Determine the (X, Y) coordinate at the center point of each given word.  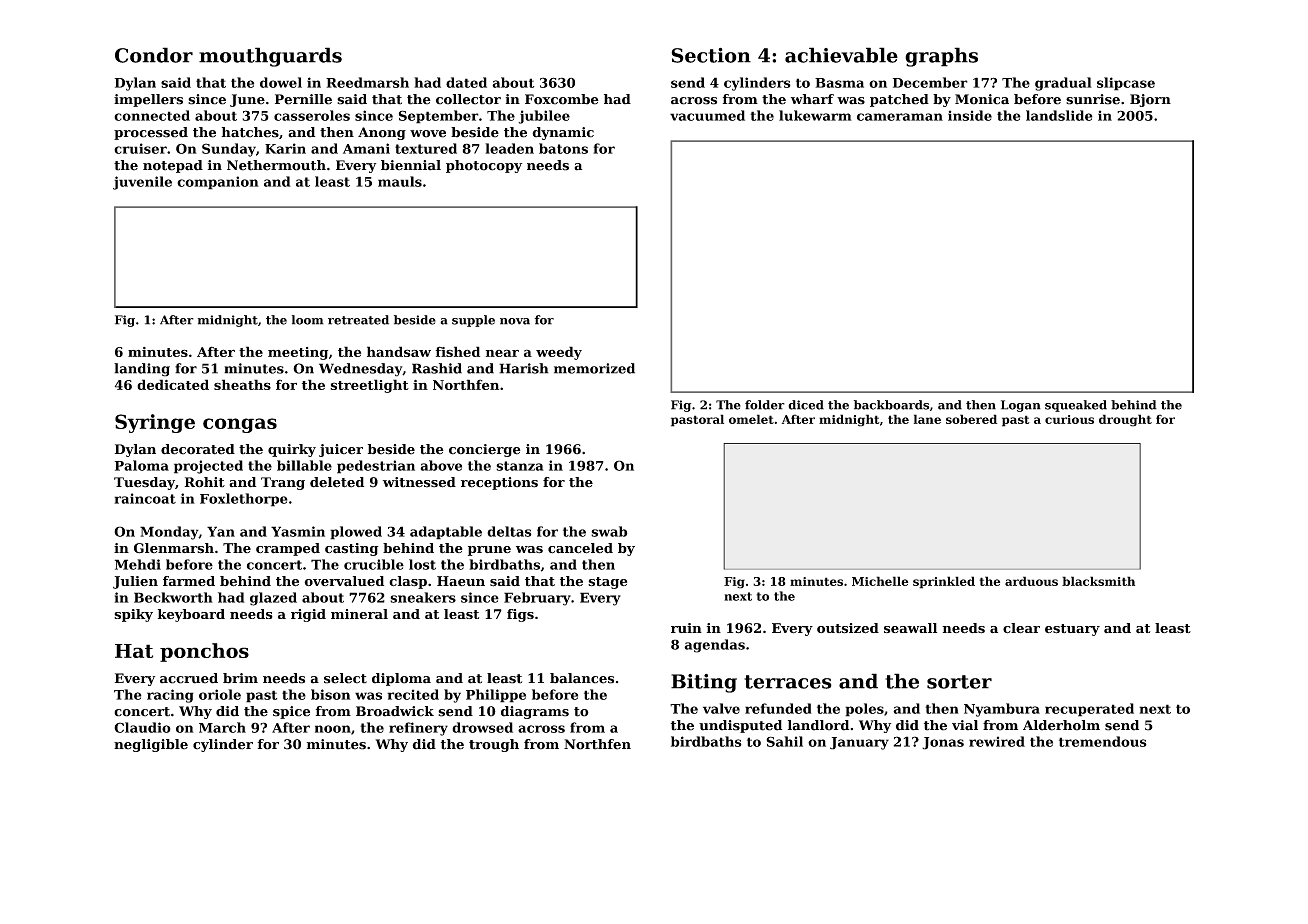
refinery (418, 729)
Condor (154, 55)
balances (582, 678)
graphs (941, 57)
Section (711, 55)
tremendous (1103, 741)
